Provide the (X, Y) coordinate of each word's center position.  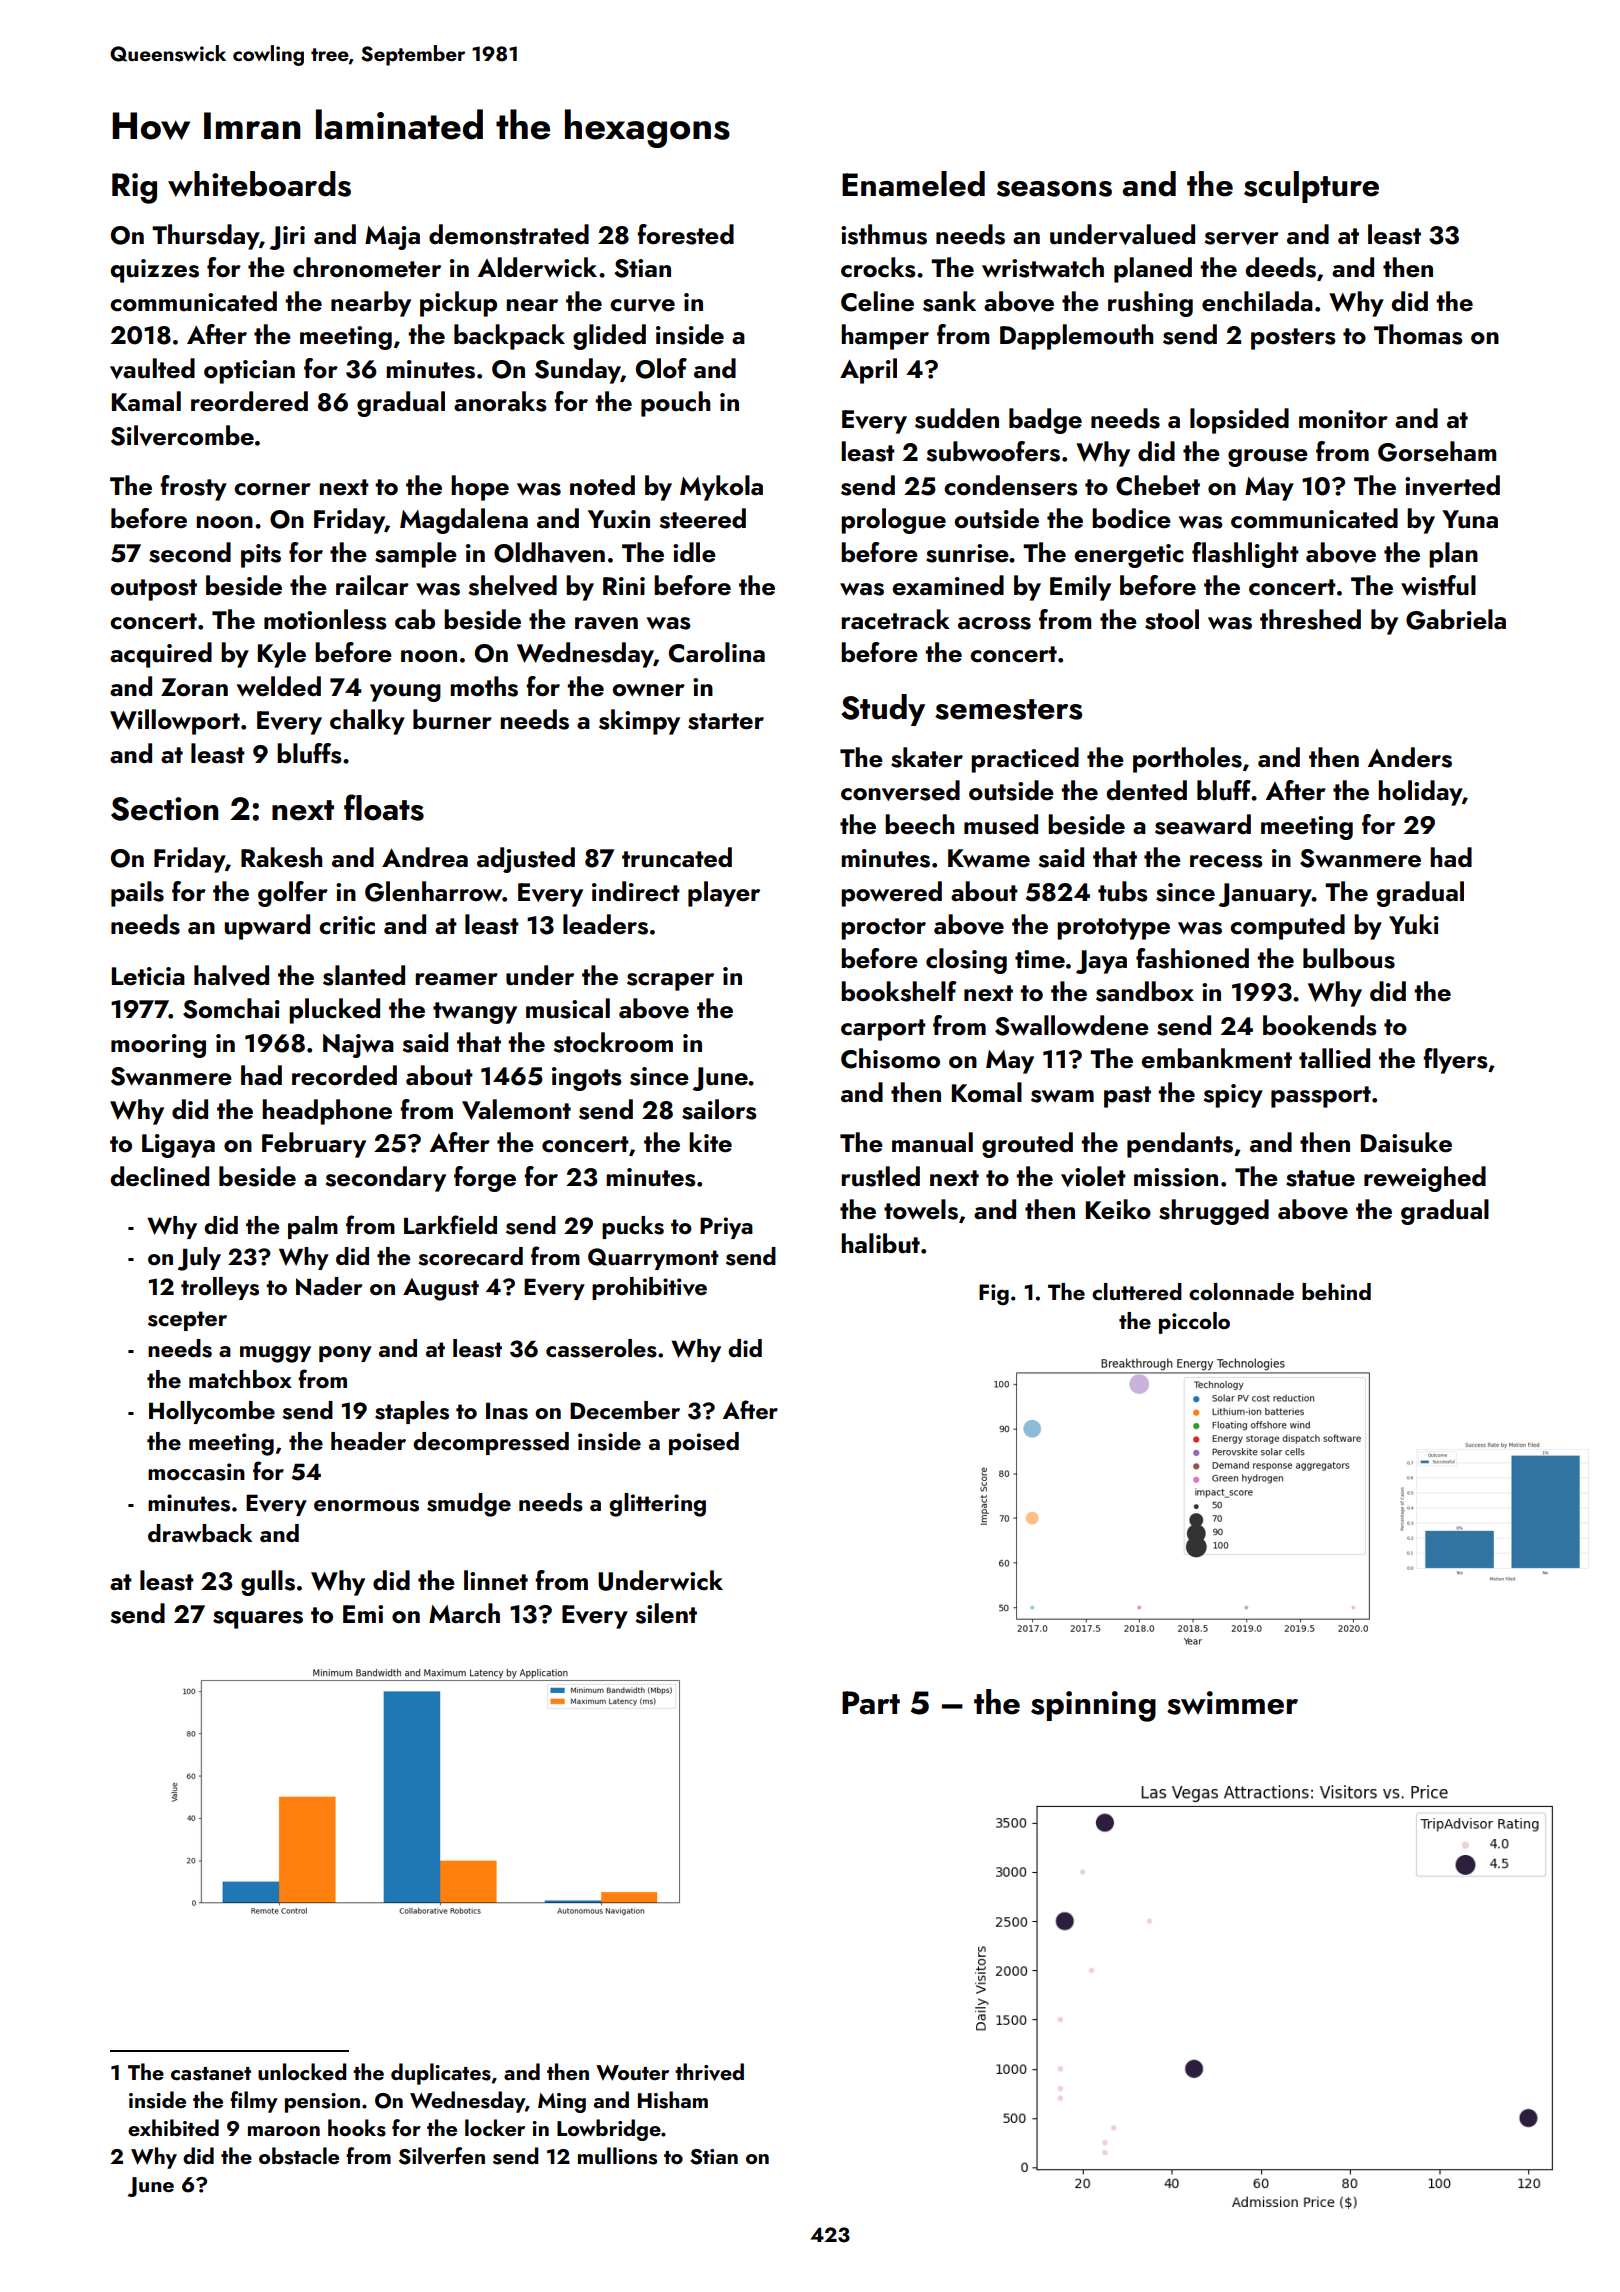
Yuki (1414, 924)
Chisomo (890, 1058)
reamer (456, 979)
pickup (458, 304)
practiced (1025, 760)
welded (279, 686)
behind (1336, 1291)
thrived (709, 2072)
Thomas (1418, 334)
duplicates (441, 2074)
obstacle (299, 2156)
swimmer (1232, 1703)
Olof (661, 368)
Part (871, 1703)
